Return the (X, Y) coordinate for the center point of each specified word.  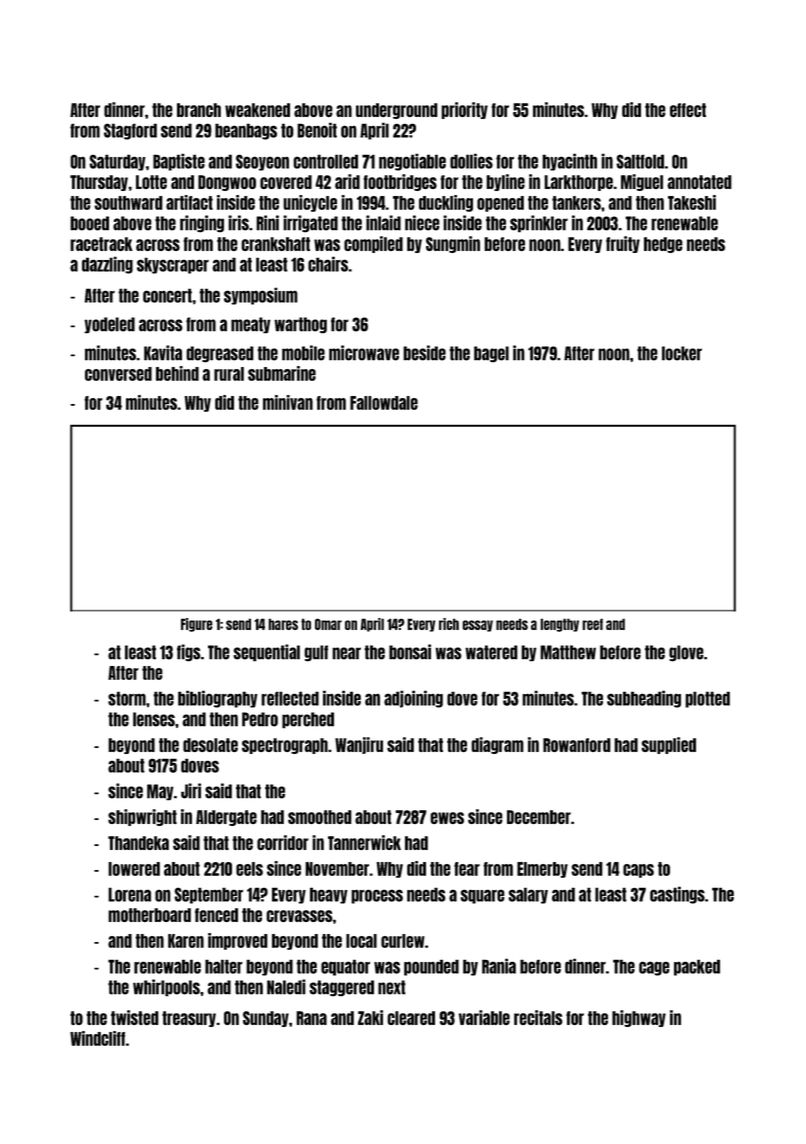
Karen (186, 941)
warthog (300, 325)
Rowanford (577, 745)
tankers (576, 203)
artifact (189, 202)
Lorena (129, 894)
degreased (220, 354)
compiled (373, 244)
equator (345, 967)
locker (682, 353)
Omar (328, 624)
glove (686, 653)
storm (127, 698)
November (337, 869)
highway (639, 1018)
